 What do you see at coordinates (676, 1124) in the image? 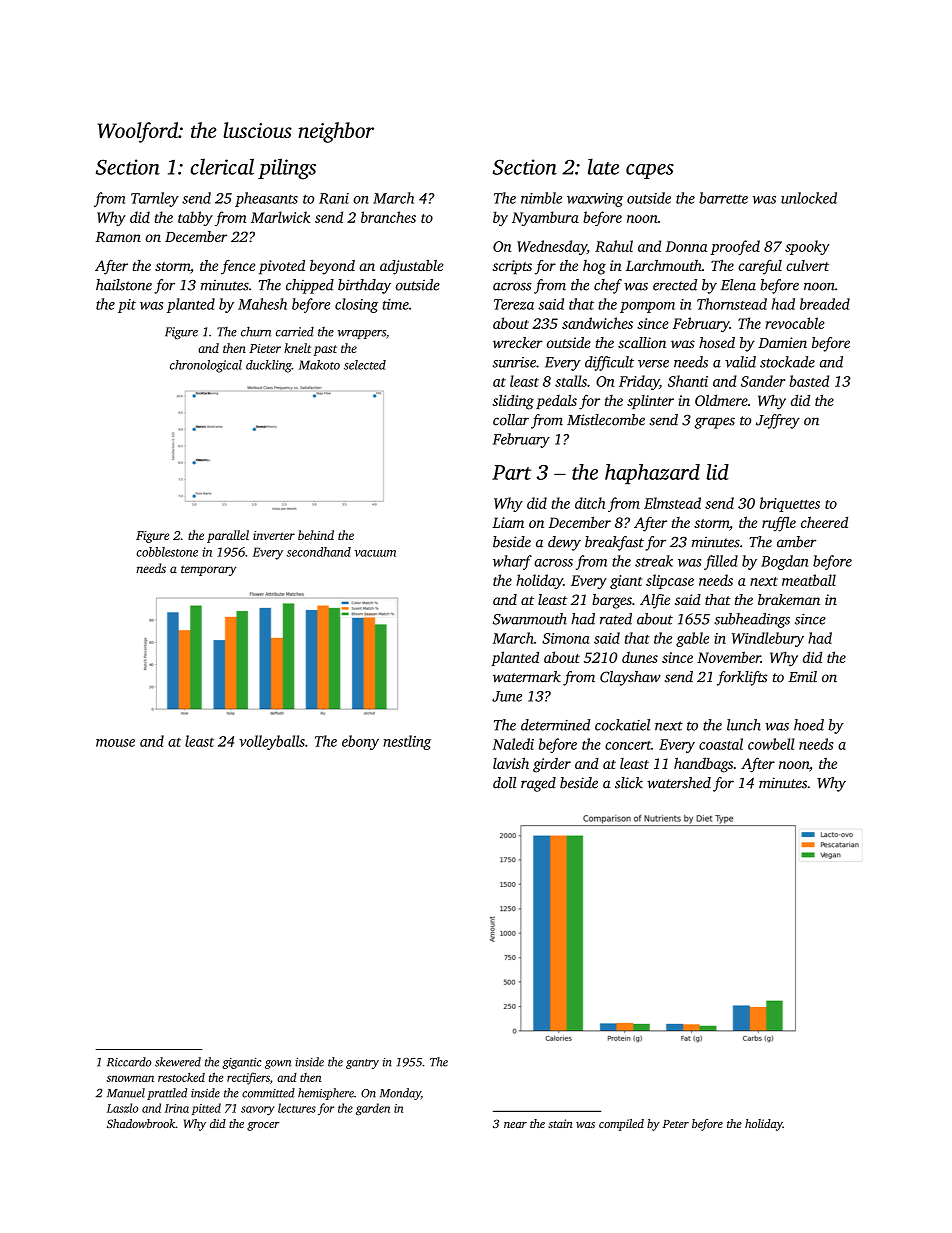
I see `Peter` at bounding box center [676, 1124].
